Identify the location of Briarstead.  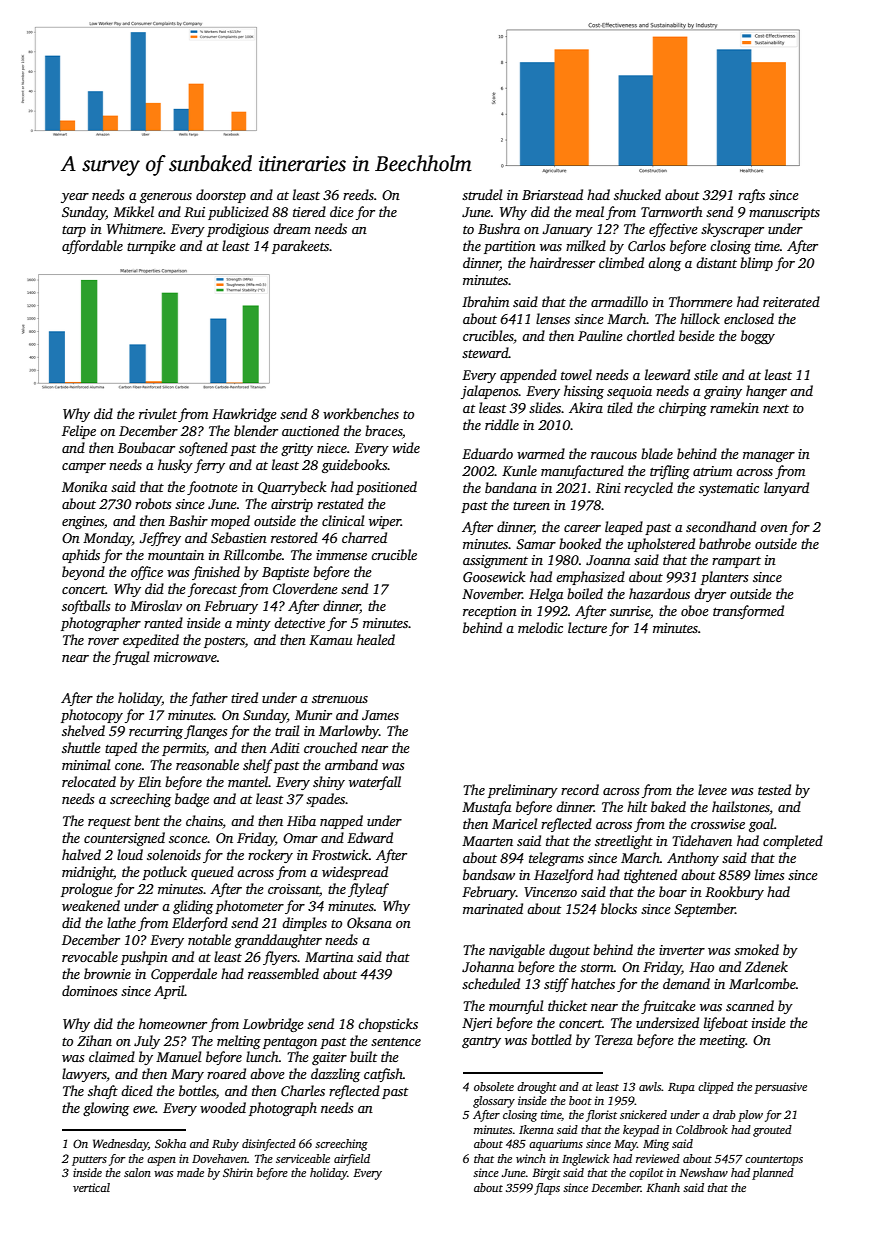
(552, 194).
